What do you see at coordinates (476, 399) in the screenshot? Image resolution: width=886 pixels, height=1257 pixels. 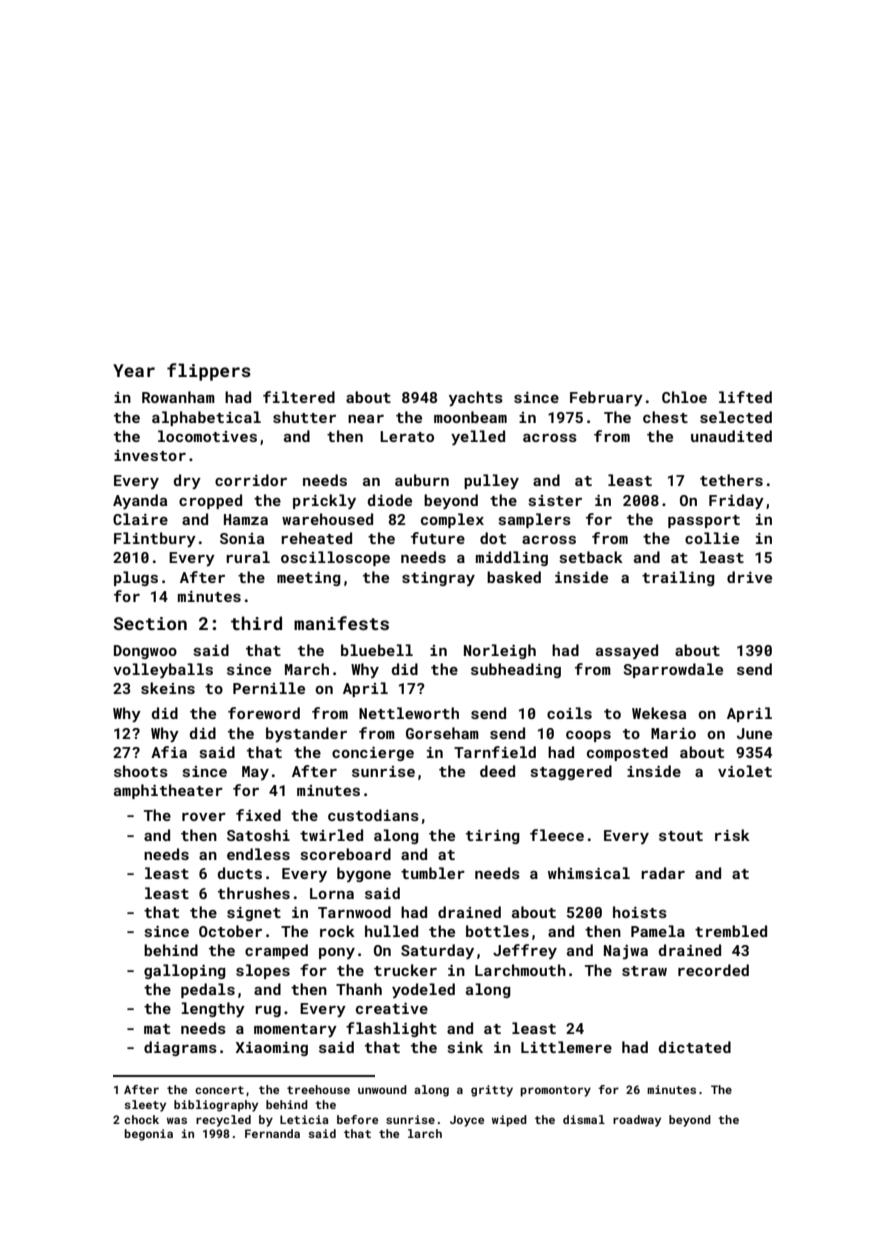 I see `yachts` at bounding box center [476, 399].
